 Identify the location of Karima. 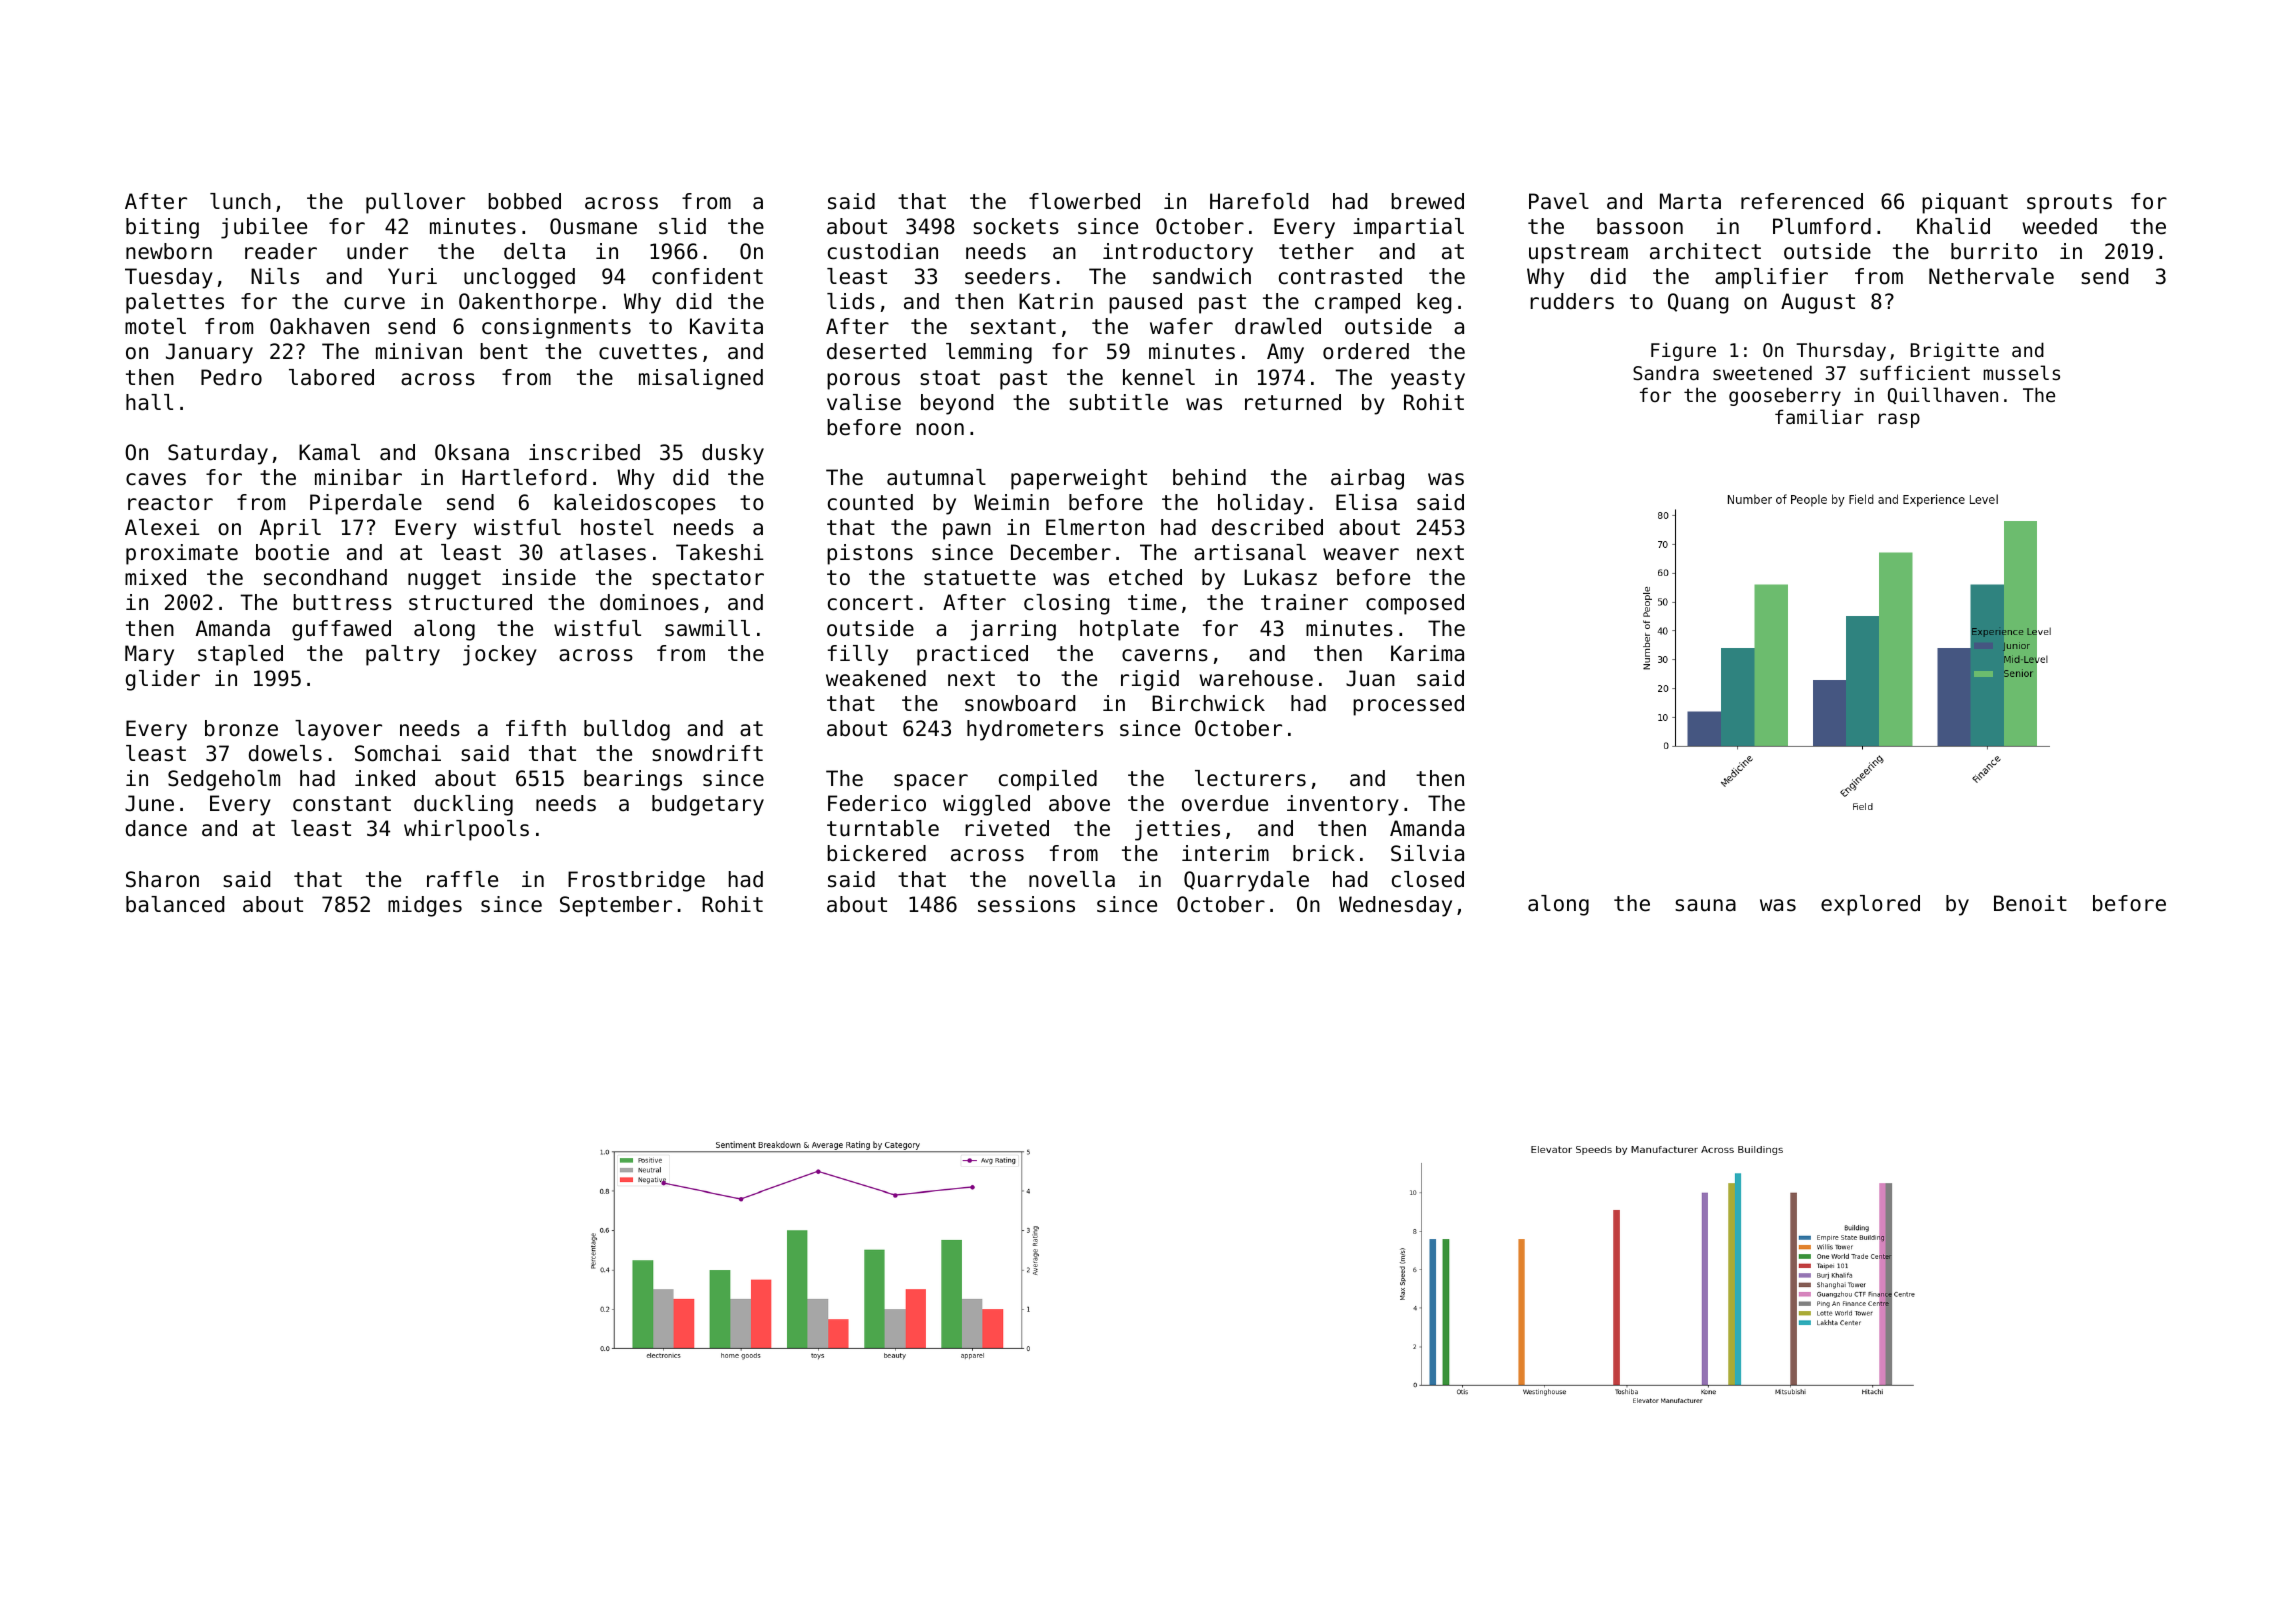
(1427, 653).
